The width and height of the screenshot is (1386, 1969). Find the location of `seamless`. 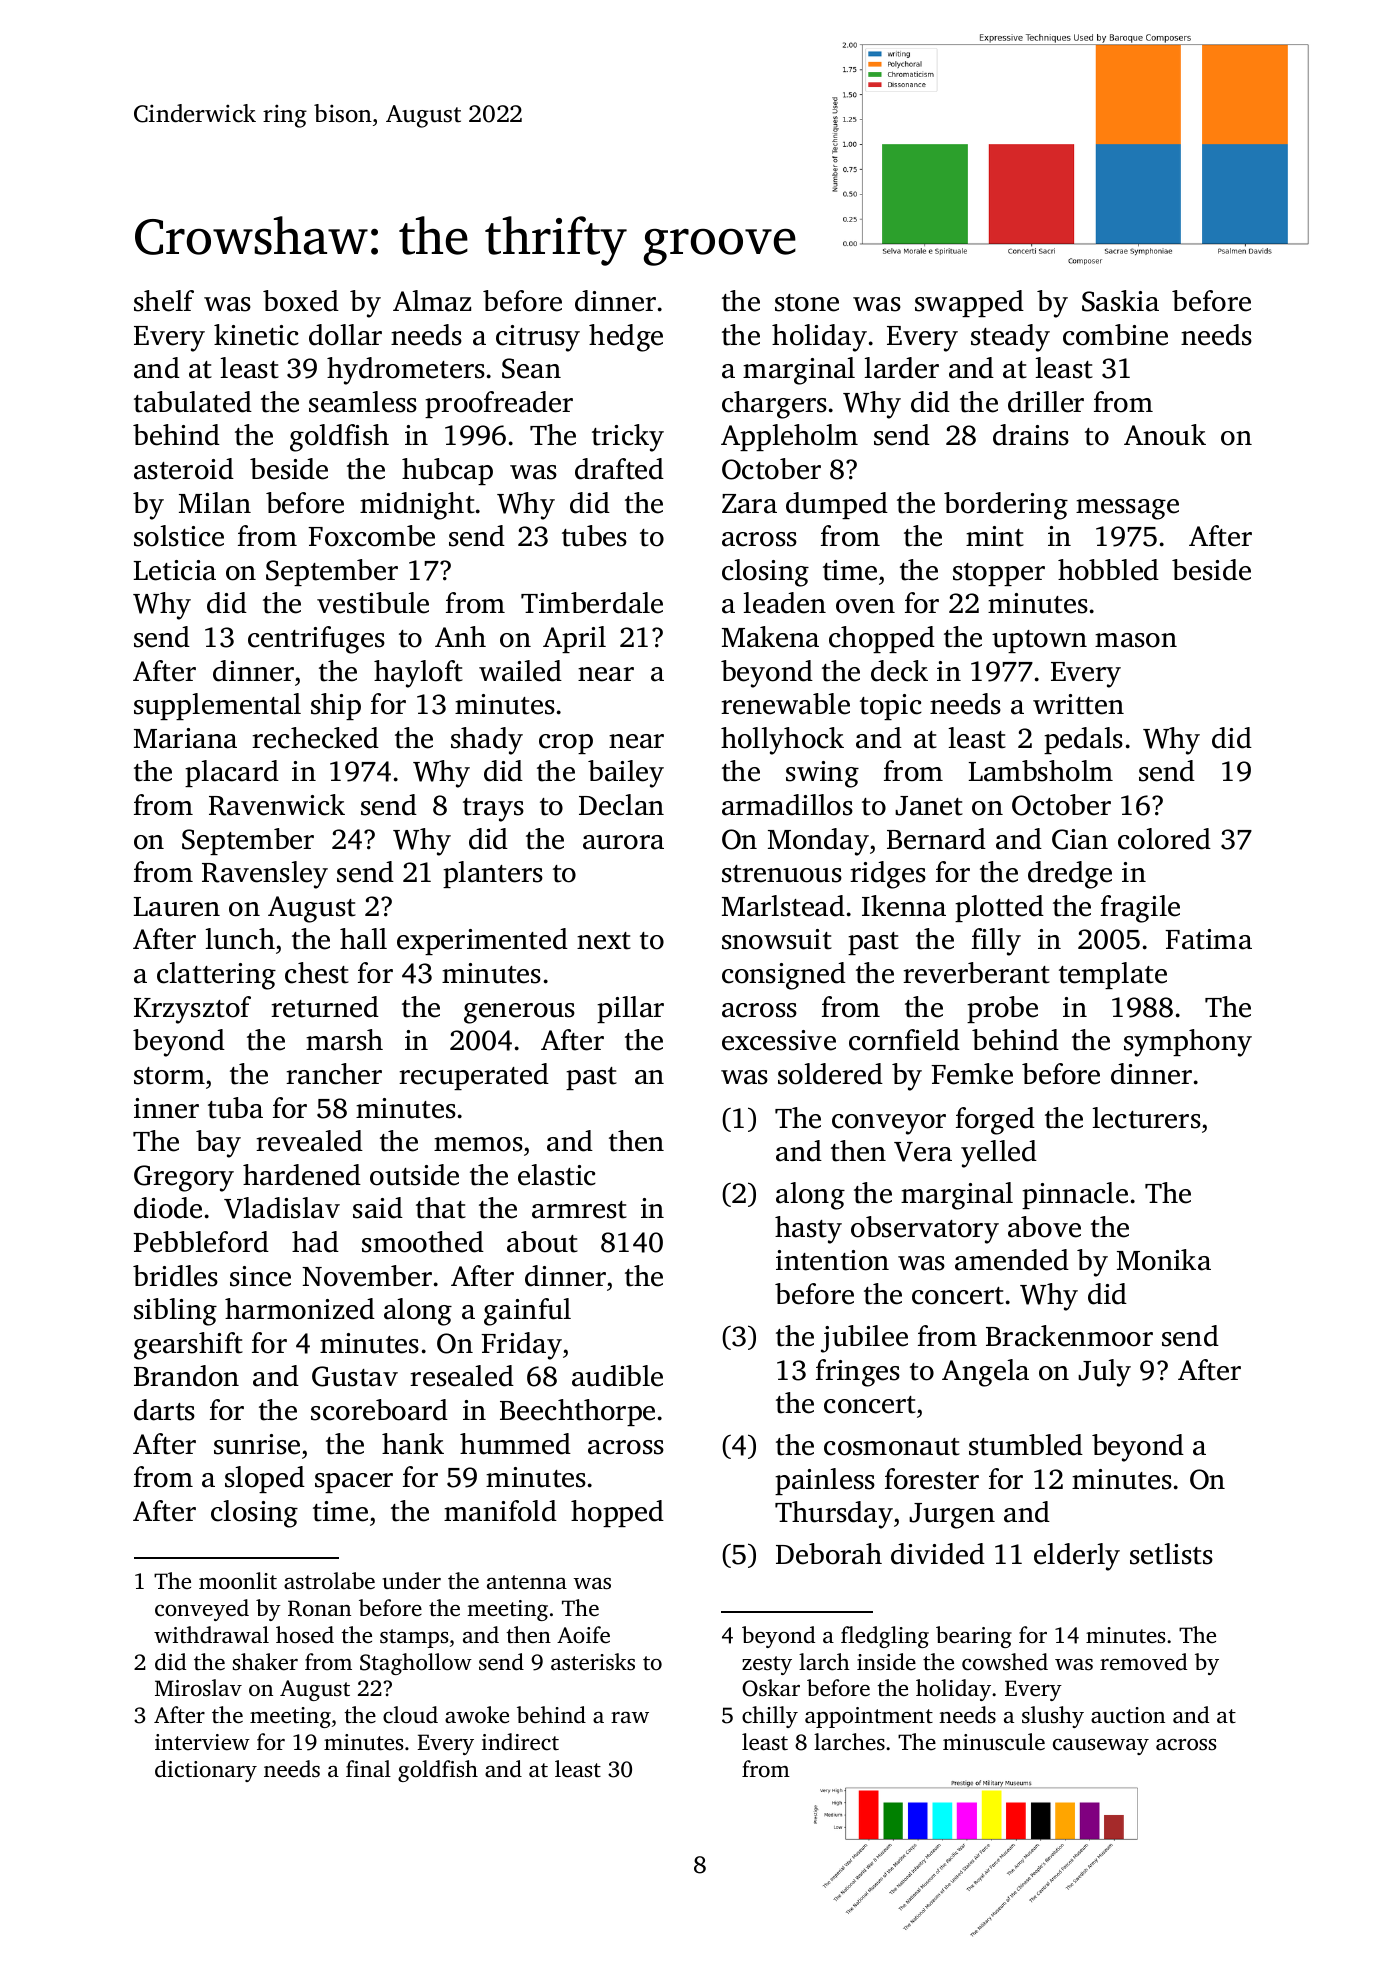

seamless is located at coordinates (363, 402).
